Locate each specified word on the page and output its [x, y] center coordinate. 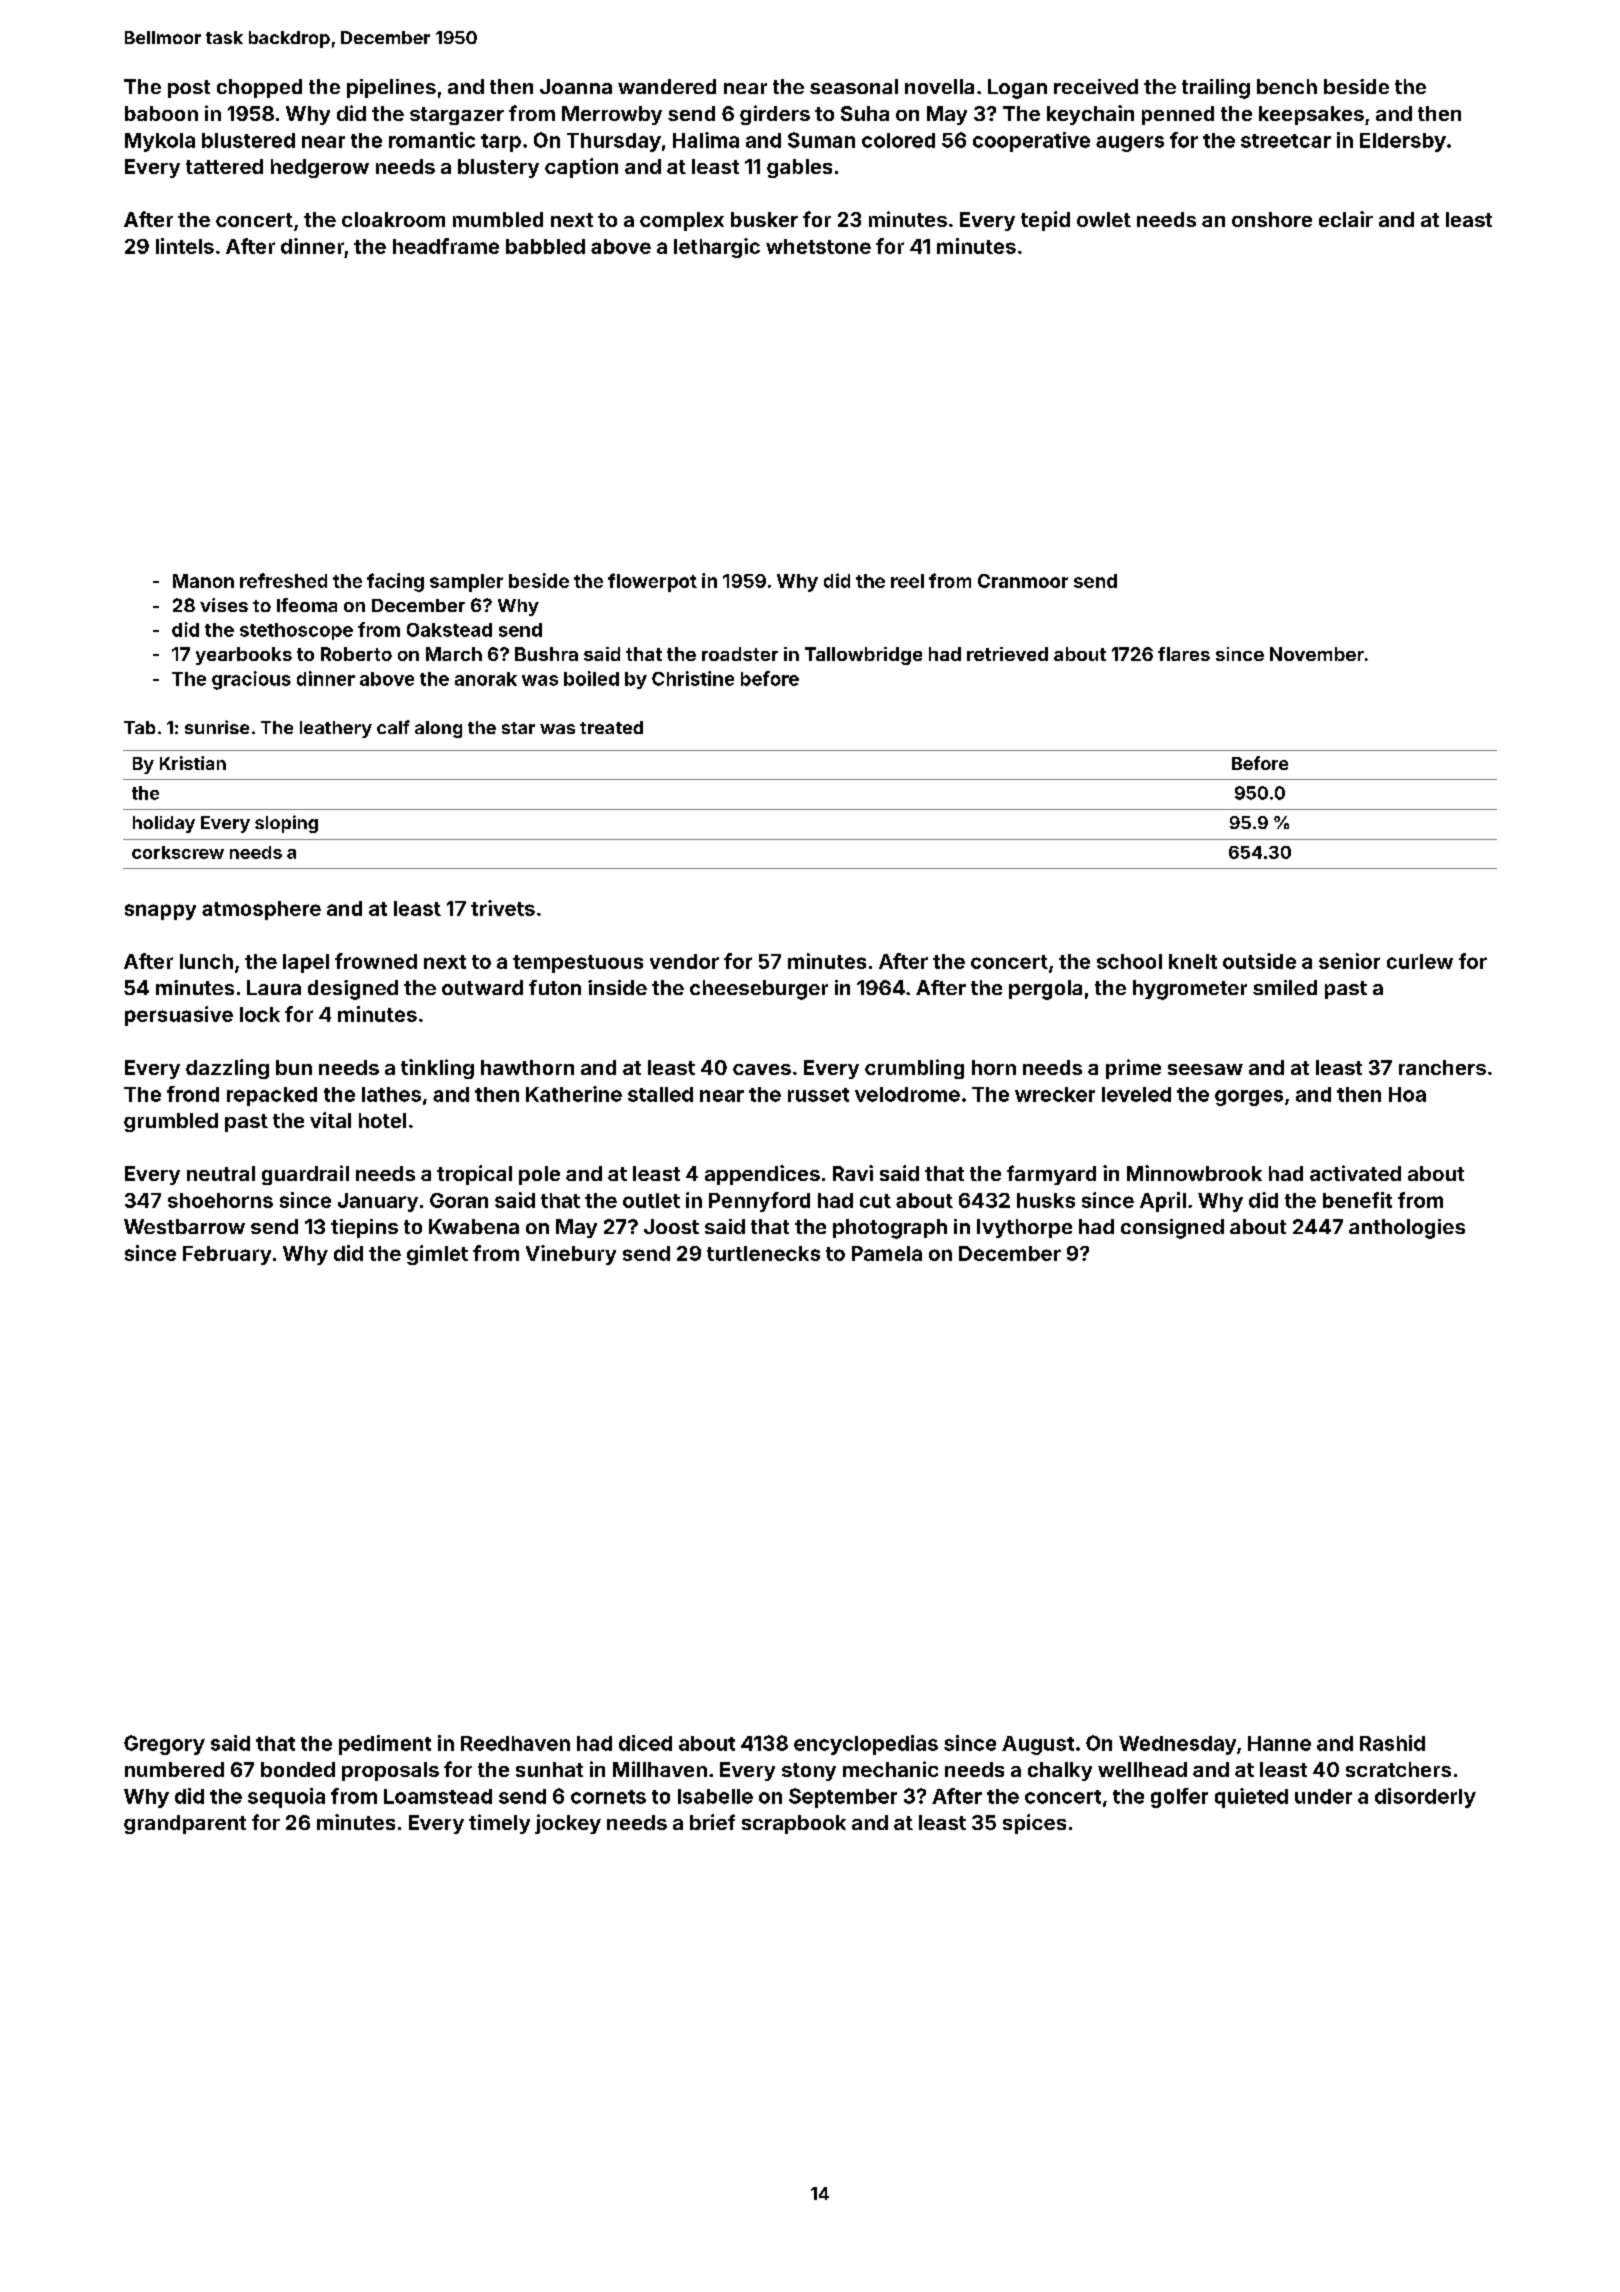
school [1129, 961]
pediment [385, 1745]
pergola [1045, 990]
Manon [203, 581]
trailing [1216, 89]
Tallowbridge [863, 656]
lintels [185, 246]
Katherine [574, 1094]
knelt [1193, 961]
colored [898, 140]
